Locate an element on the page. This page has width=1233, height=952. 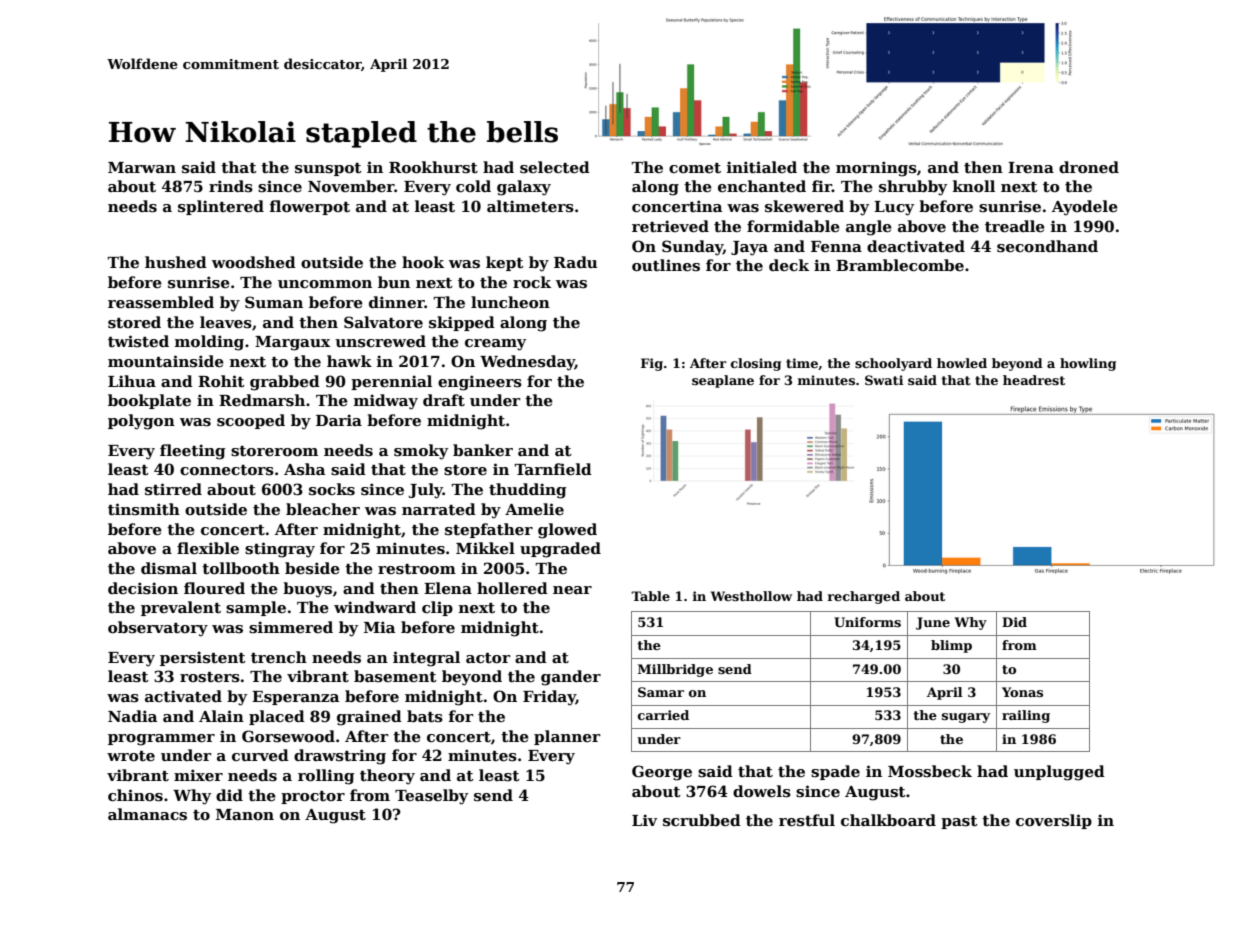
Yonas is located at coordinates (1022, 692).
